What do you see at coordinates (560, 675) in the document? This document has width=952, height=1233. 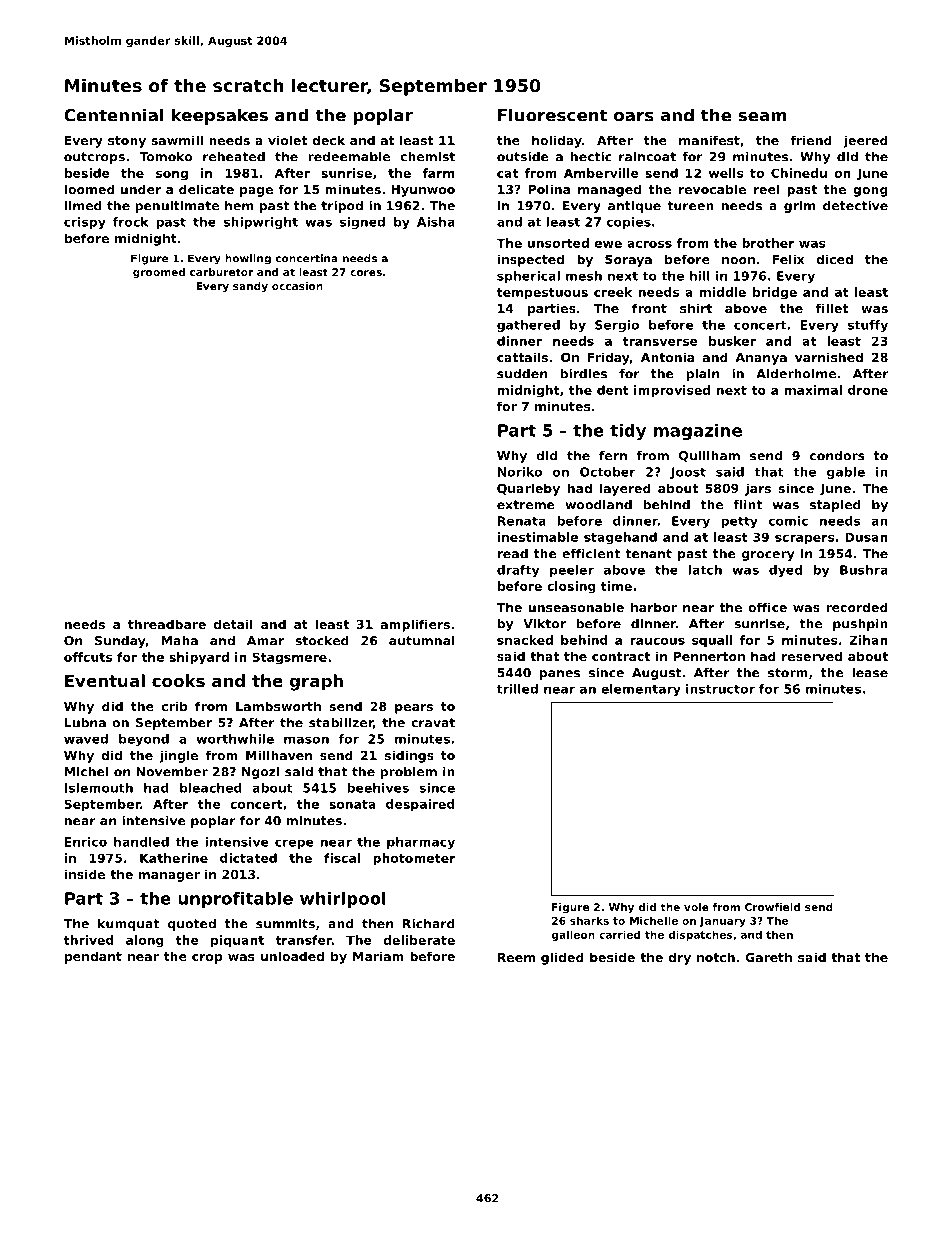 I see `panes` at bounding box center [560, 675].
